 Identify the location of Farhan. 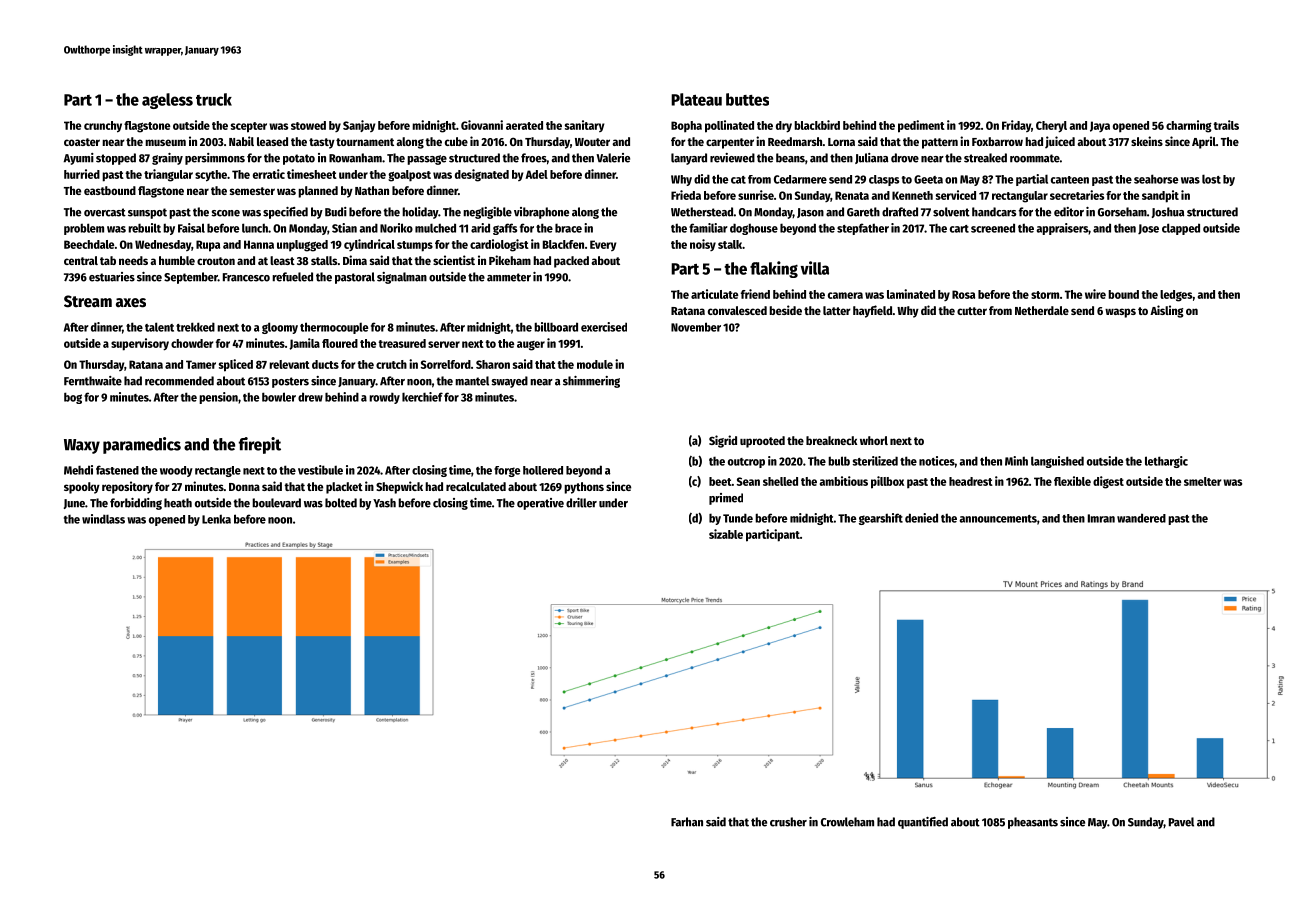
(687, 822).
